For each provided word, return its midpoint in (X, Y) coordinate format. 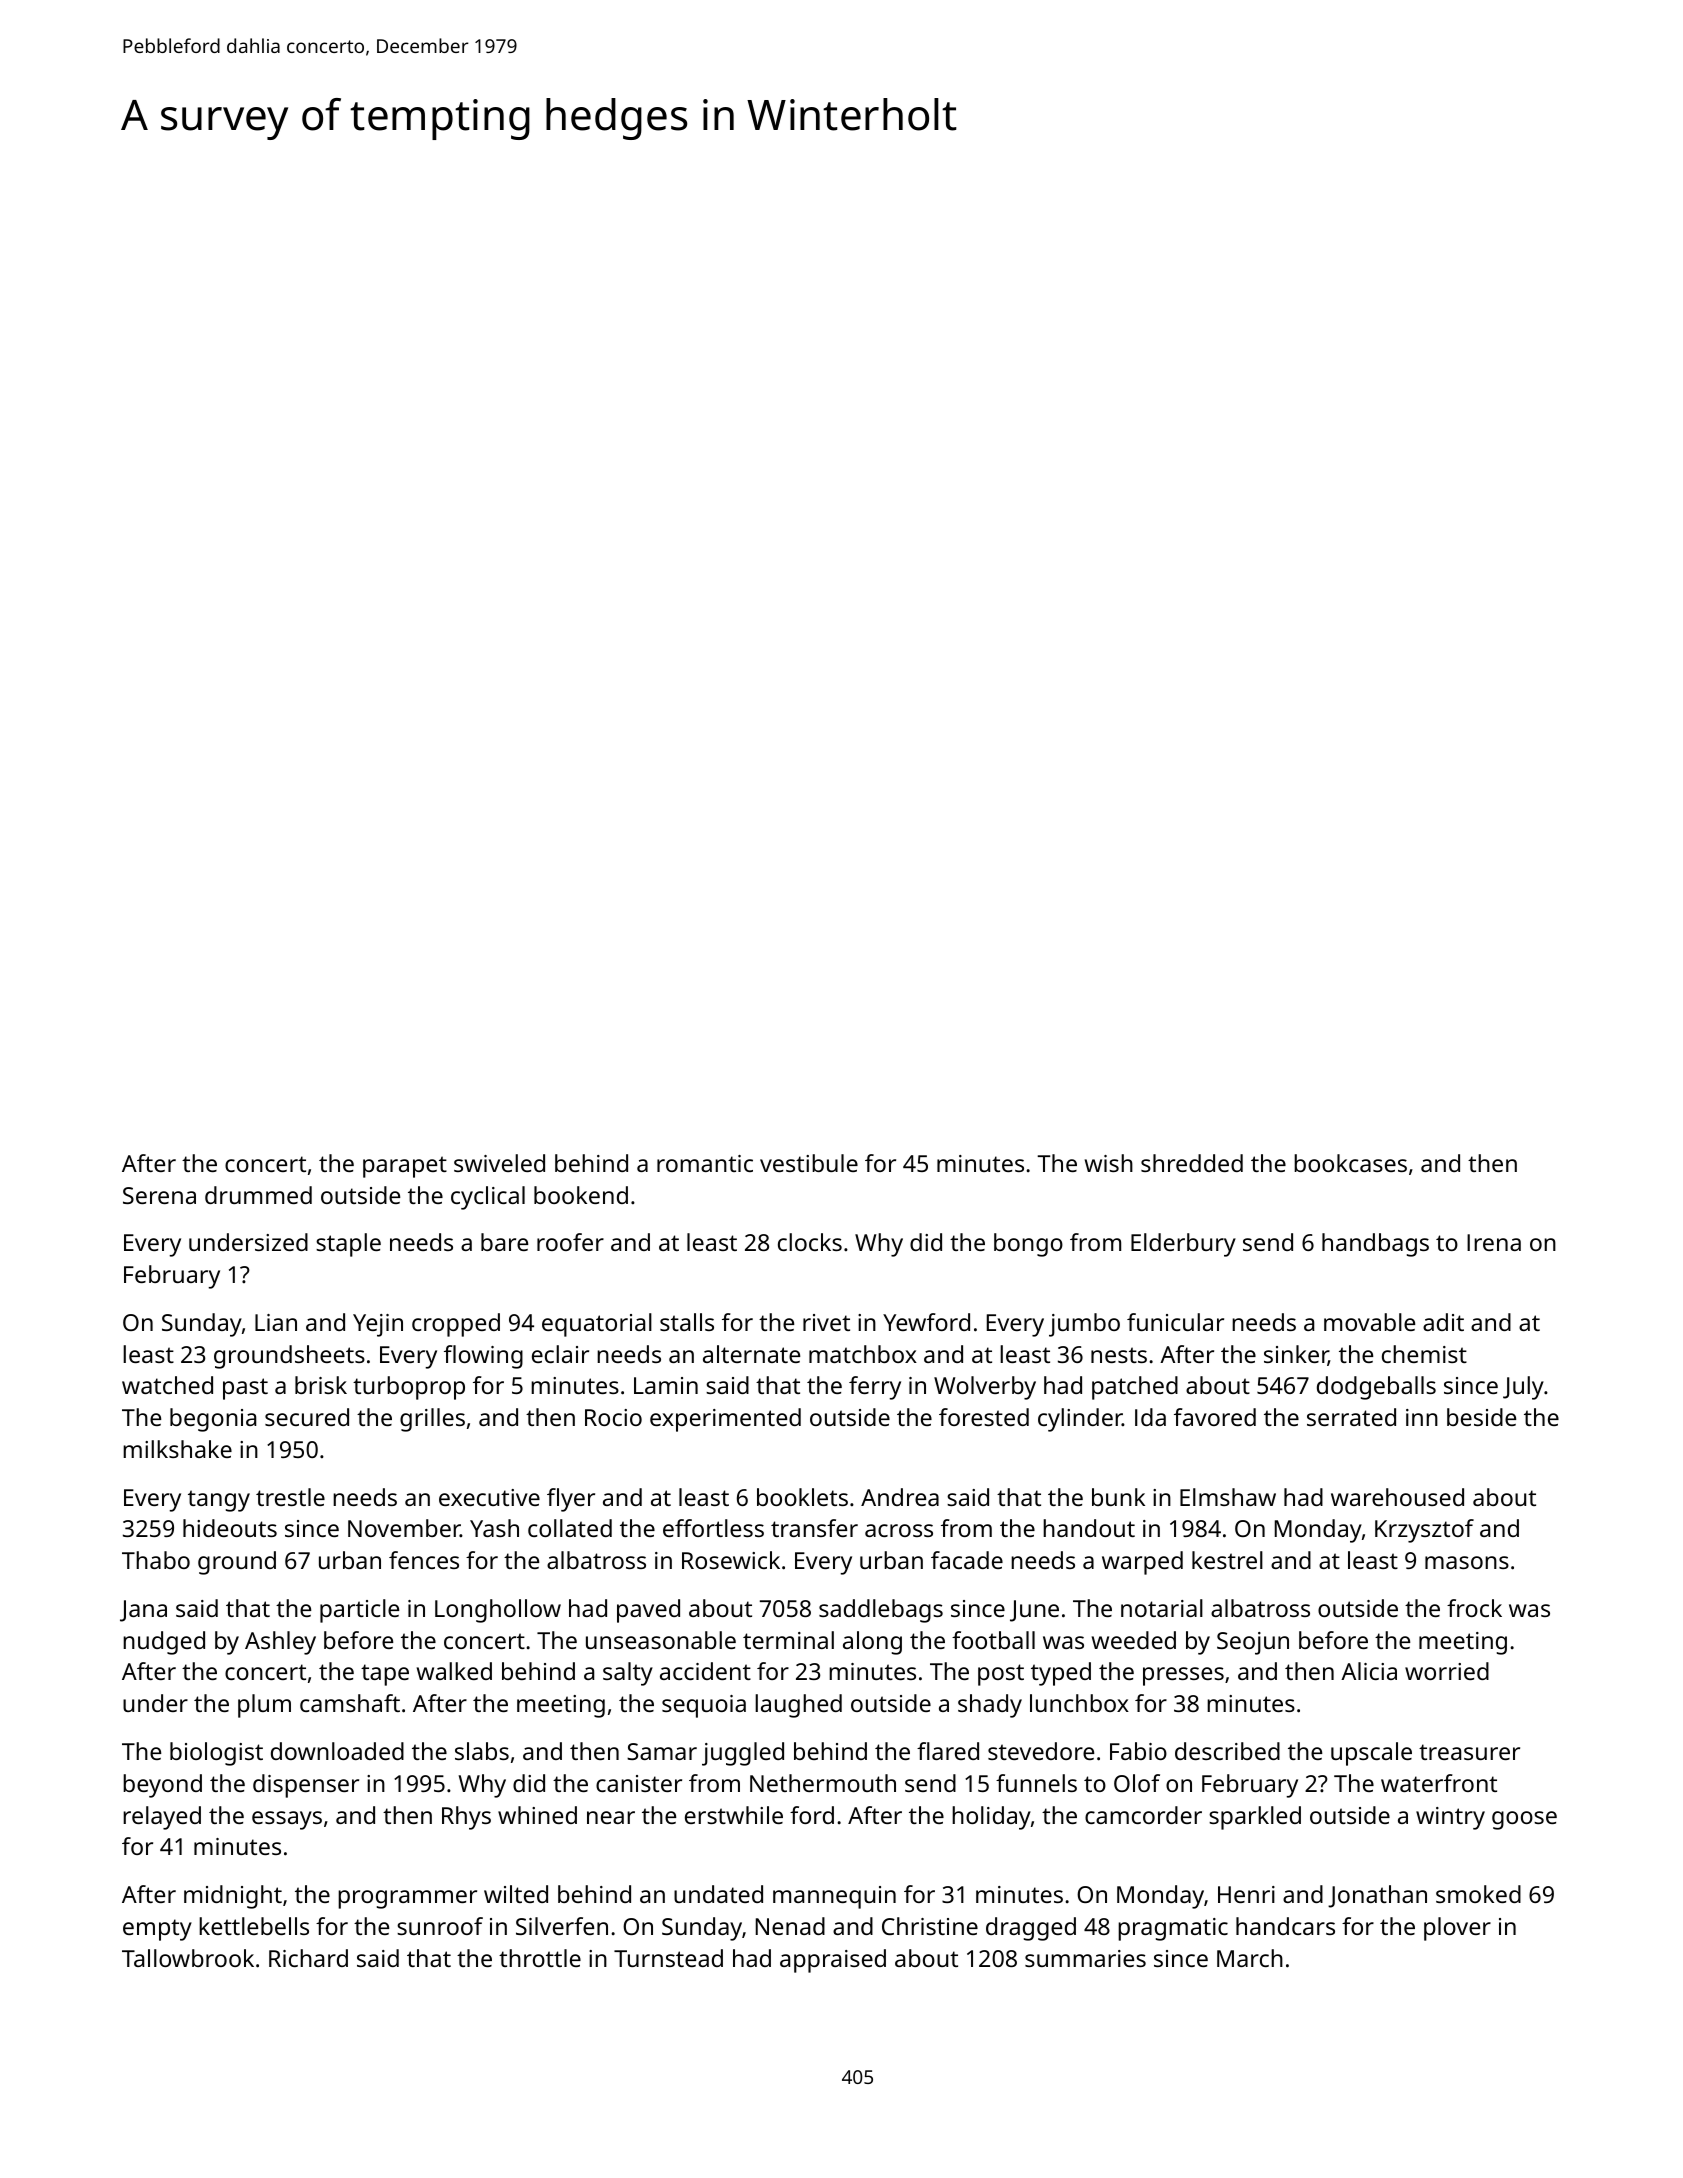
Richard (308, 1958)
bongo (1028, 1245)
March (1250, 1958)
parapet (405, 1167)
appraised (833, 1961)
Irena (1494, 1242)
